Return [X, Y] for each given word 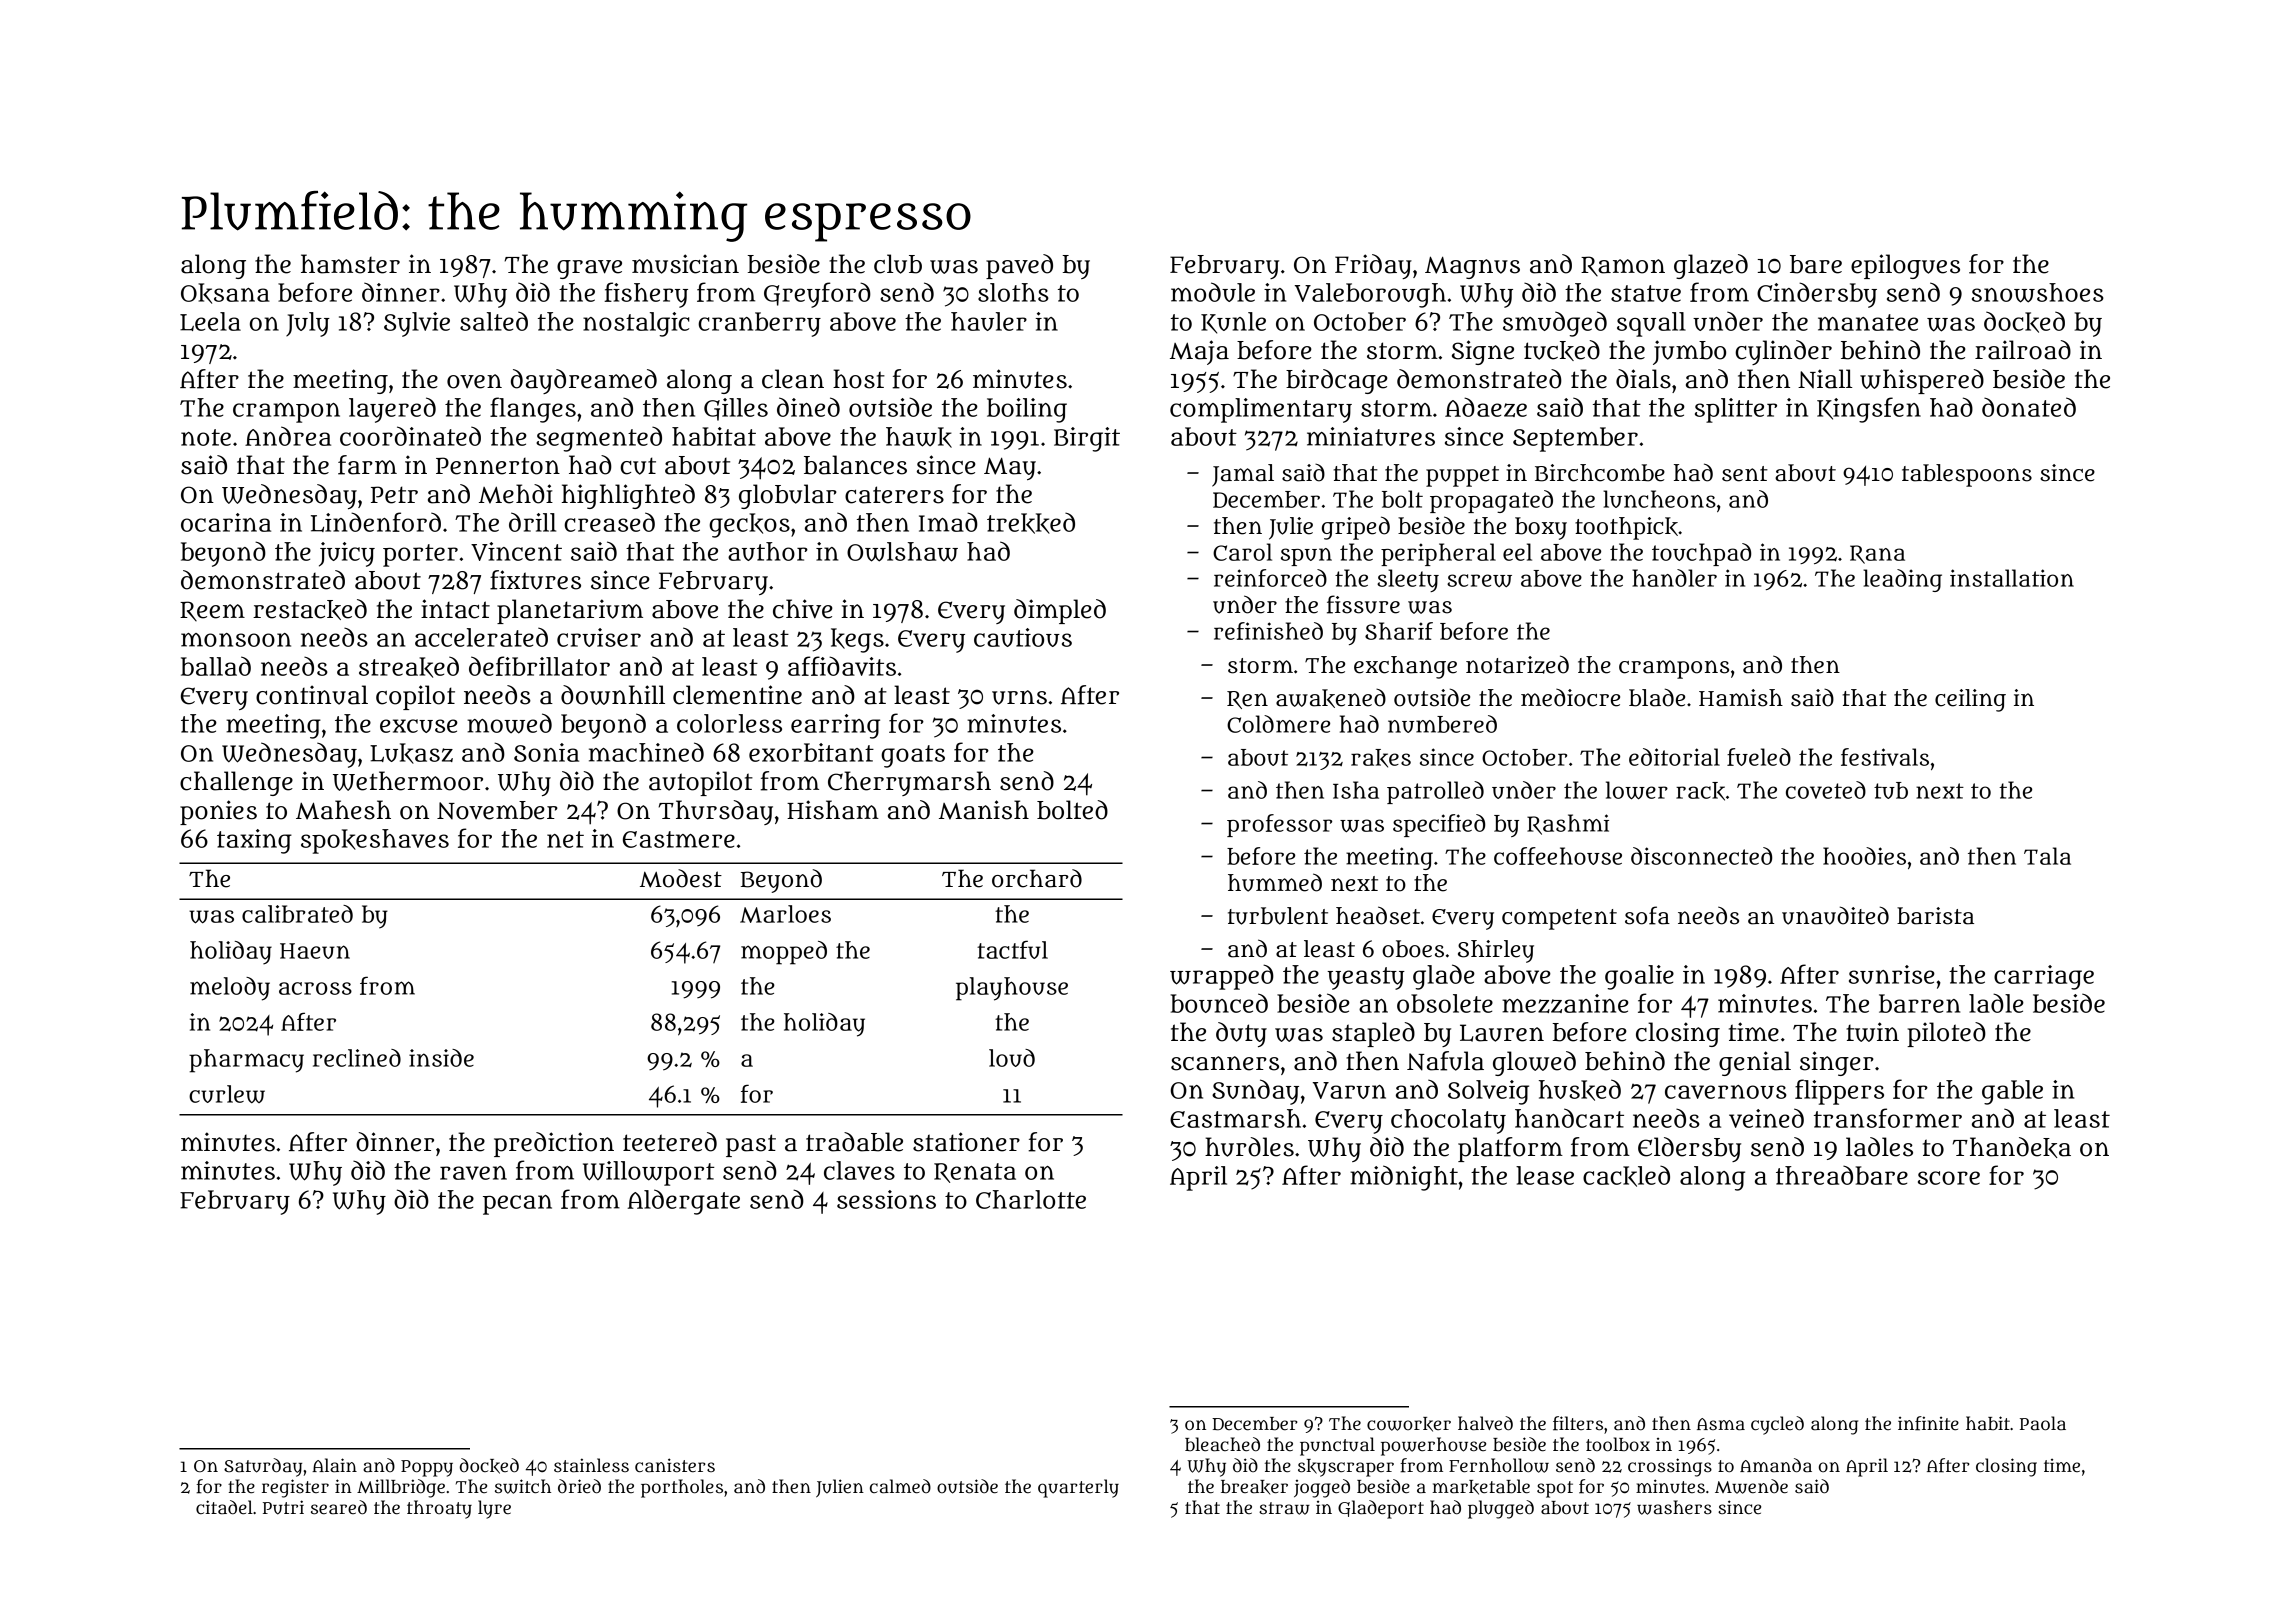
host [859, 379]
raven [473, 1173]
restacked [310, 609]
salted [494, 321]
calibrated [297, 914]
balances [855, 465]
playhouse [1012, 989]
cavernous [1726, 1092]
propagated [1491, 501]
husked [1580, 1090]
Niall [1825, 379]
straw [1284, 1508]
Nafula [1445, 1061]
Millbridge [401, 1488]
